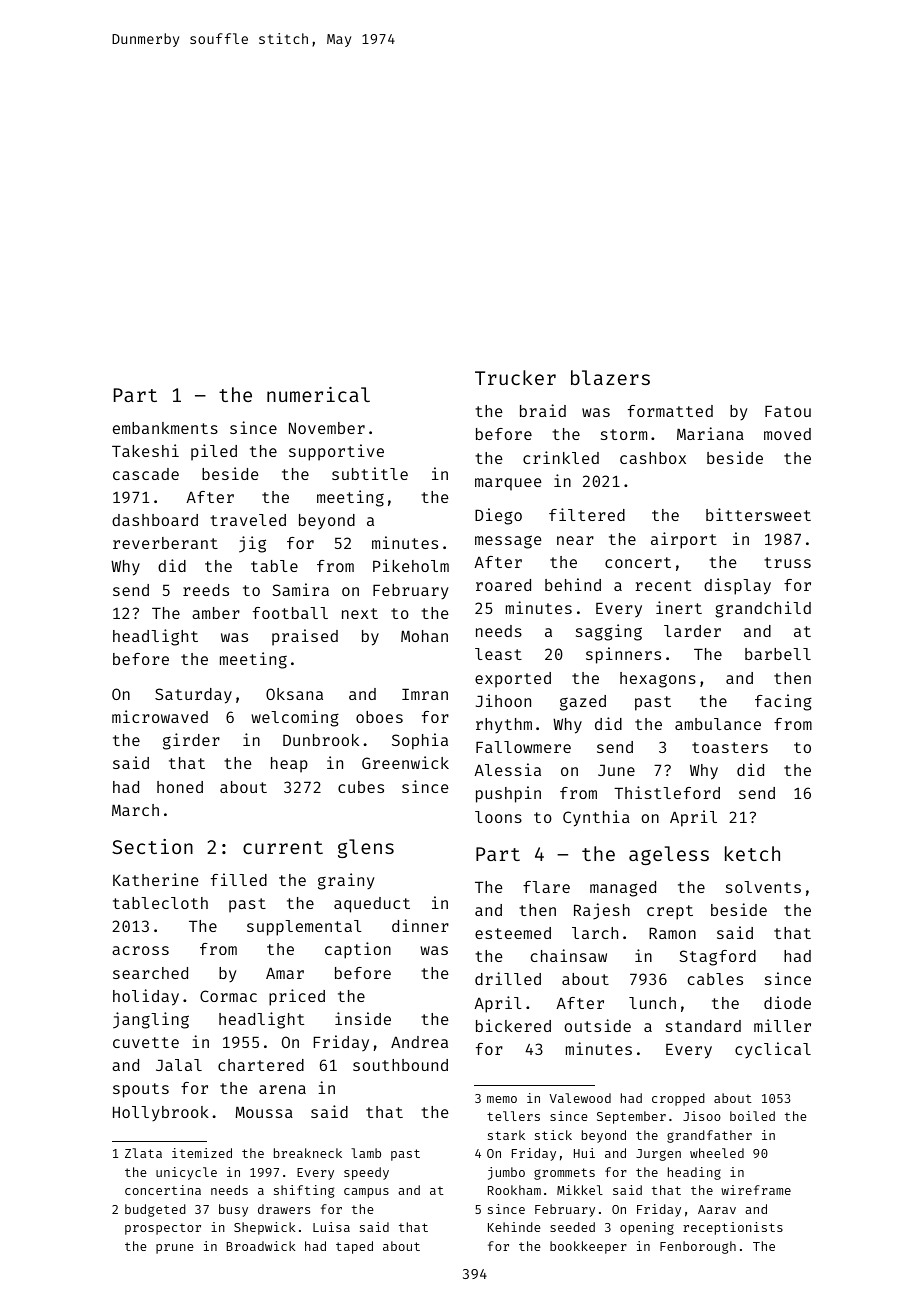  What do you see at coordinates (308, 1153) in the document?
I see `breakneck` at bounding box center [308, 1153].
